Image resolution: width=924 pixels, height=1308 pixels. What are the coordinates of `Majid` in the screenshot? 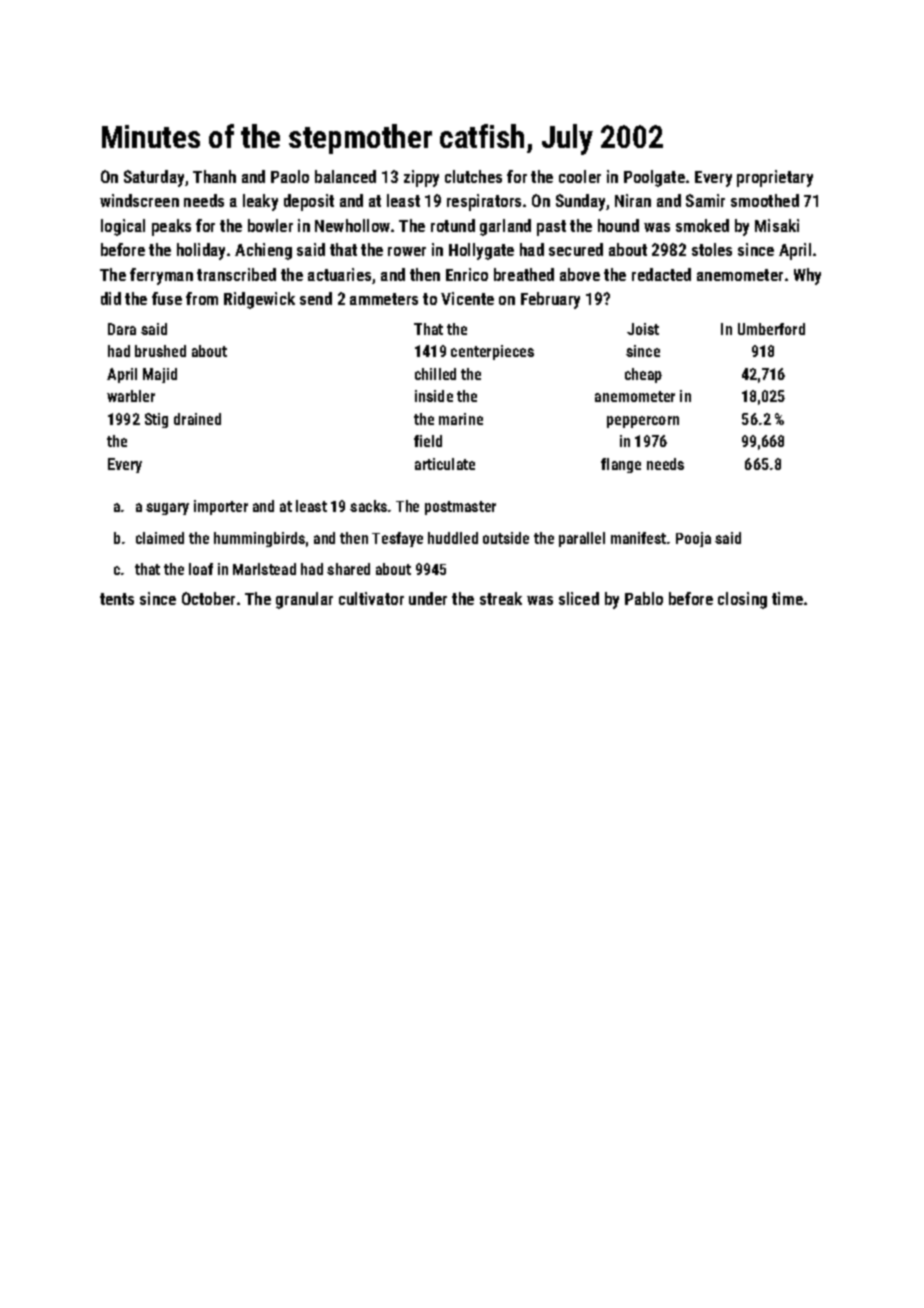 It's located at (160, 375).
